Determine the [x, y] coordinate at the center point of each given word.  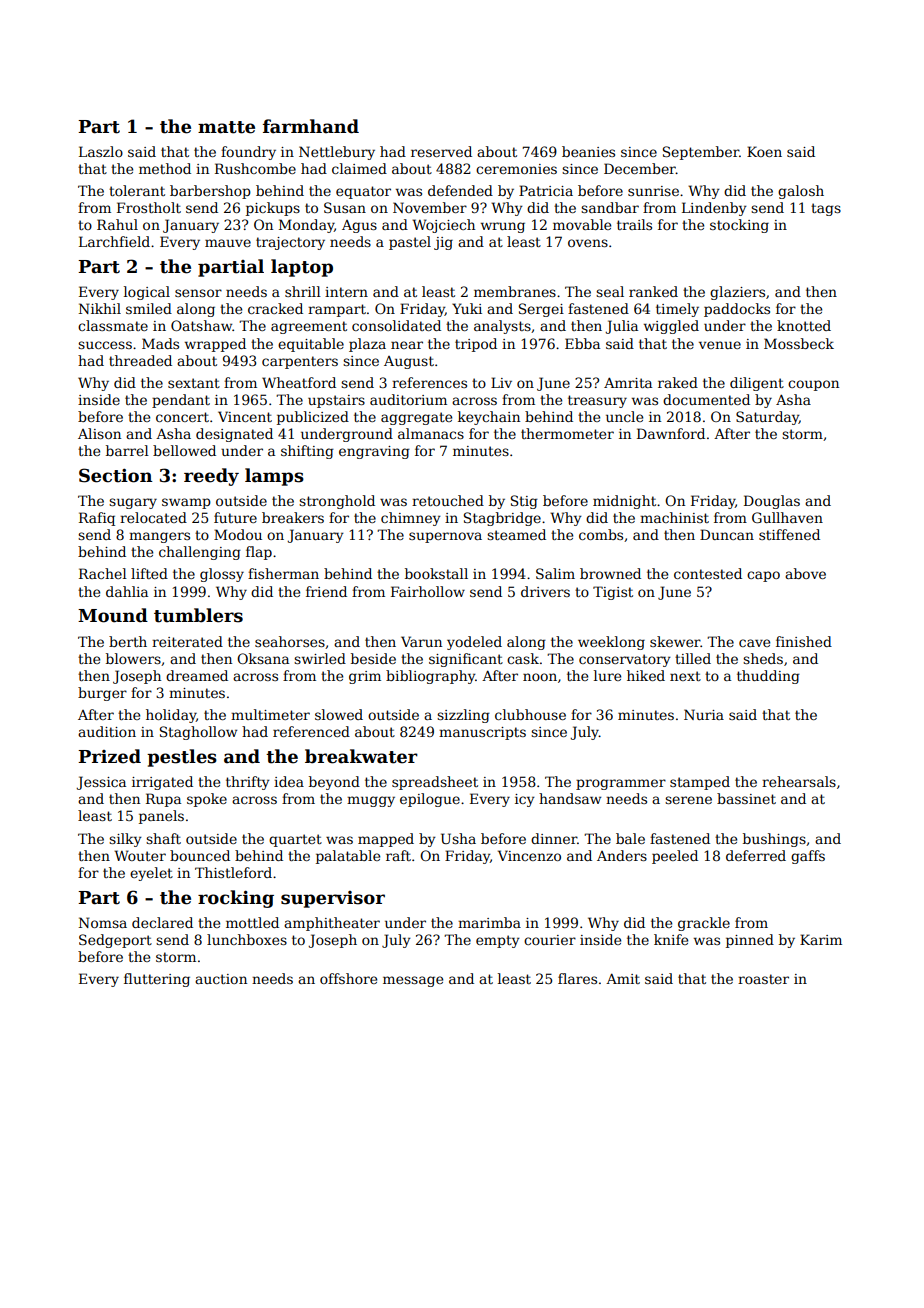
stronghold [337, 502]
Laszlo [101, 151]
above [805, 573]
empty [498, 941]
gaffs [808, 857]
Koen [764, 151]
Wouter [140, 855]
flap [259, 553]
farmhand [311, 126]
